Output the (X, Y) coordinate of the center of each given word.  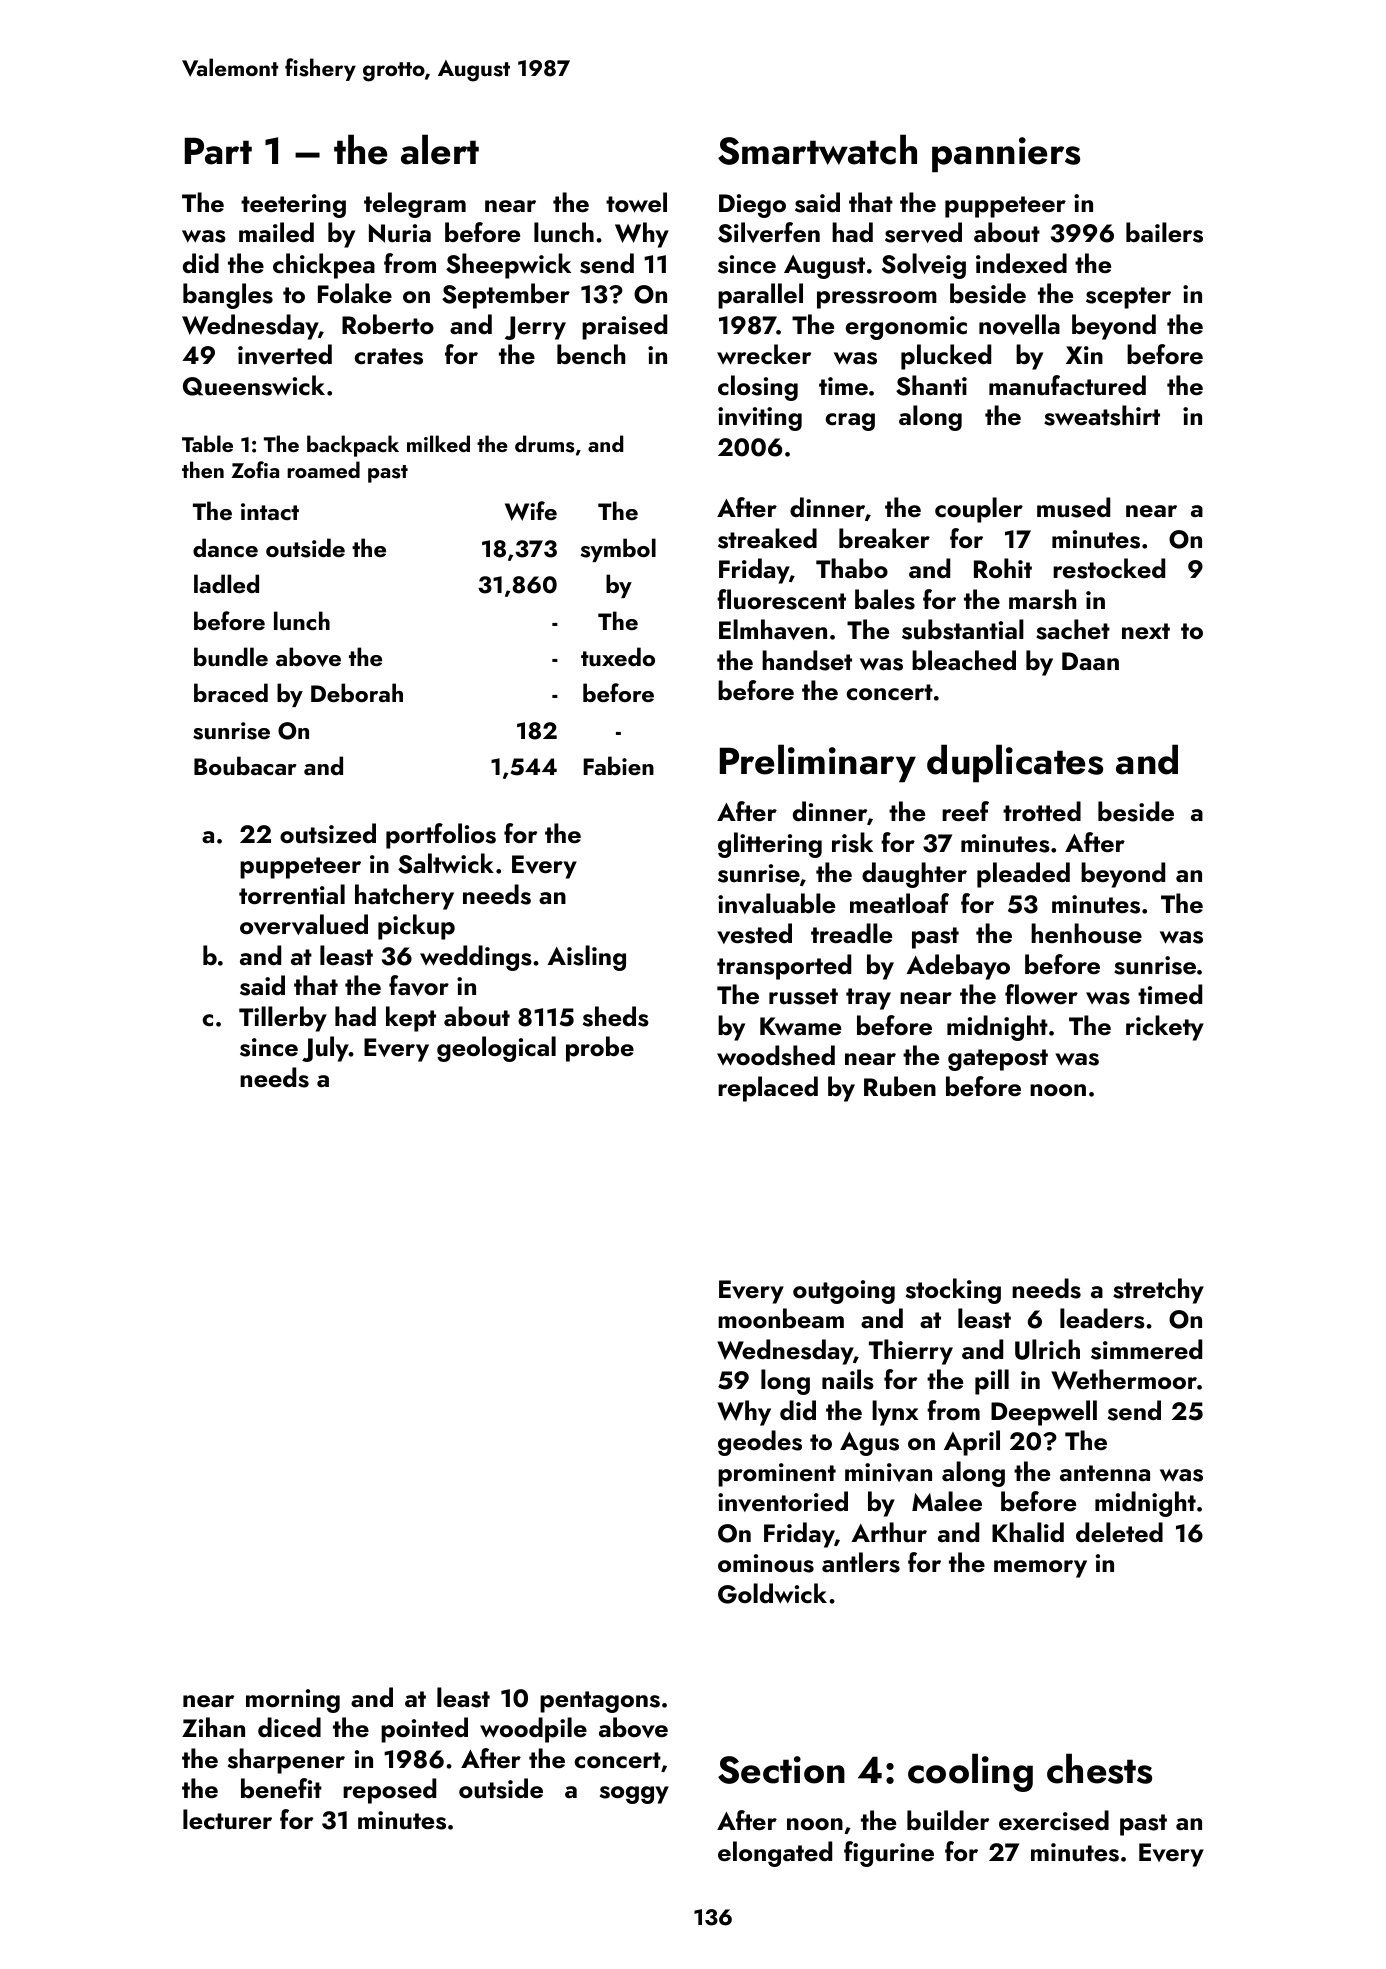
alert (440, 149)
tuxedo (618, 657)
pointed (424, 1730)
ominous (766, 1563)
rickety (1165, 1028)
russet (803, 996)
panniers (1006, 155)
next (1146, 631)
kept (411, 1019)
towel (636, 202)
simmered (1146, 1349)
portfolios (441, 836)
